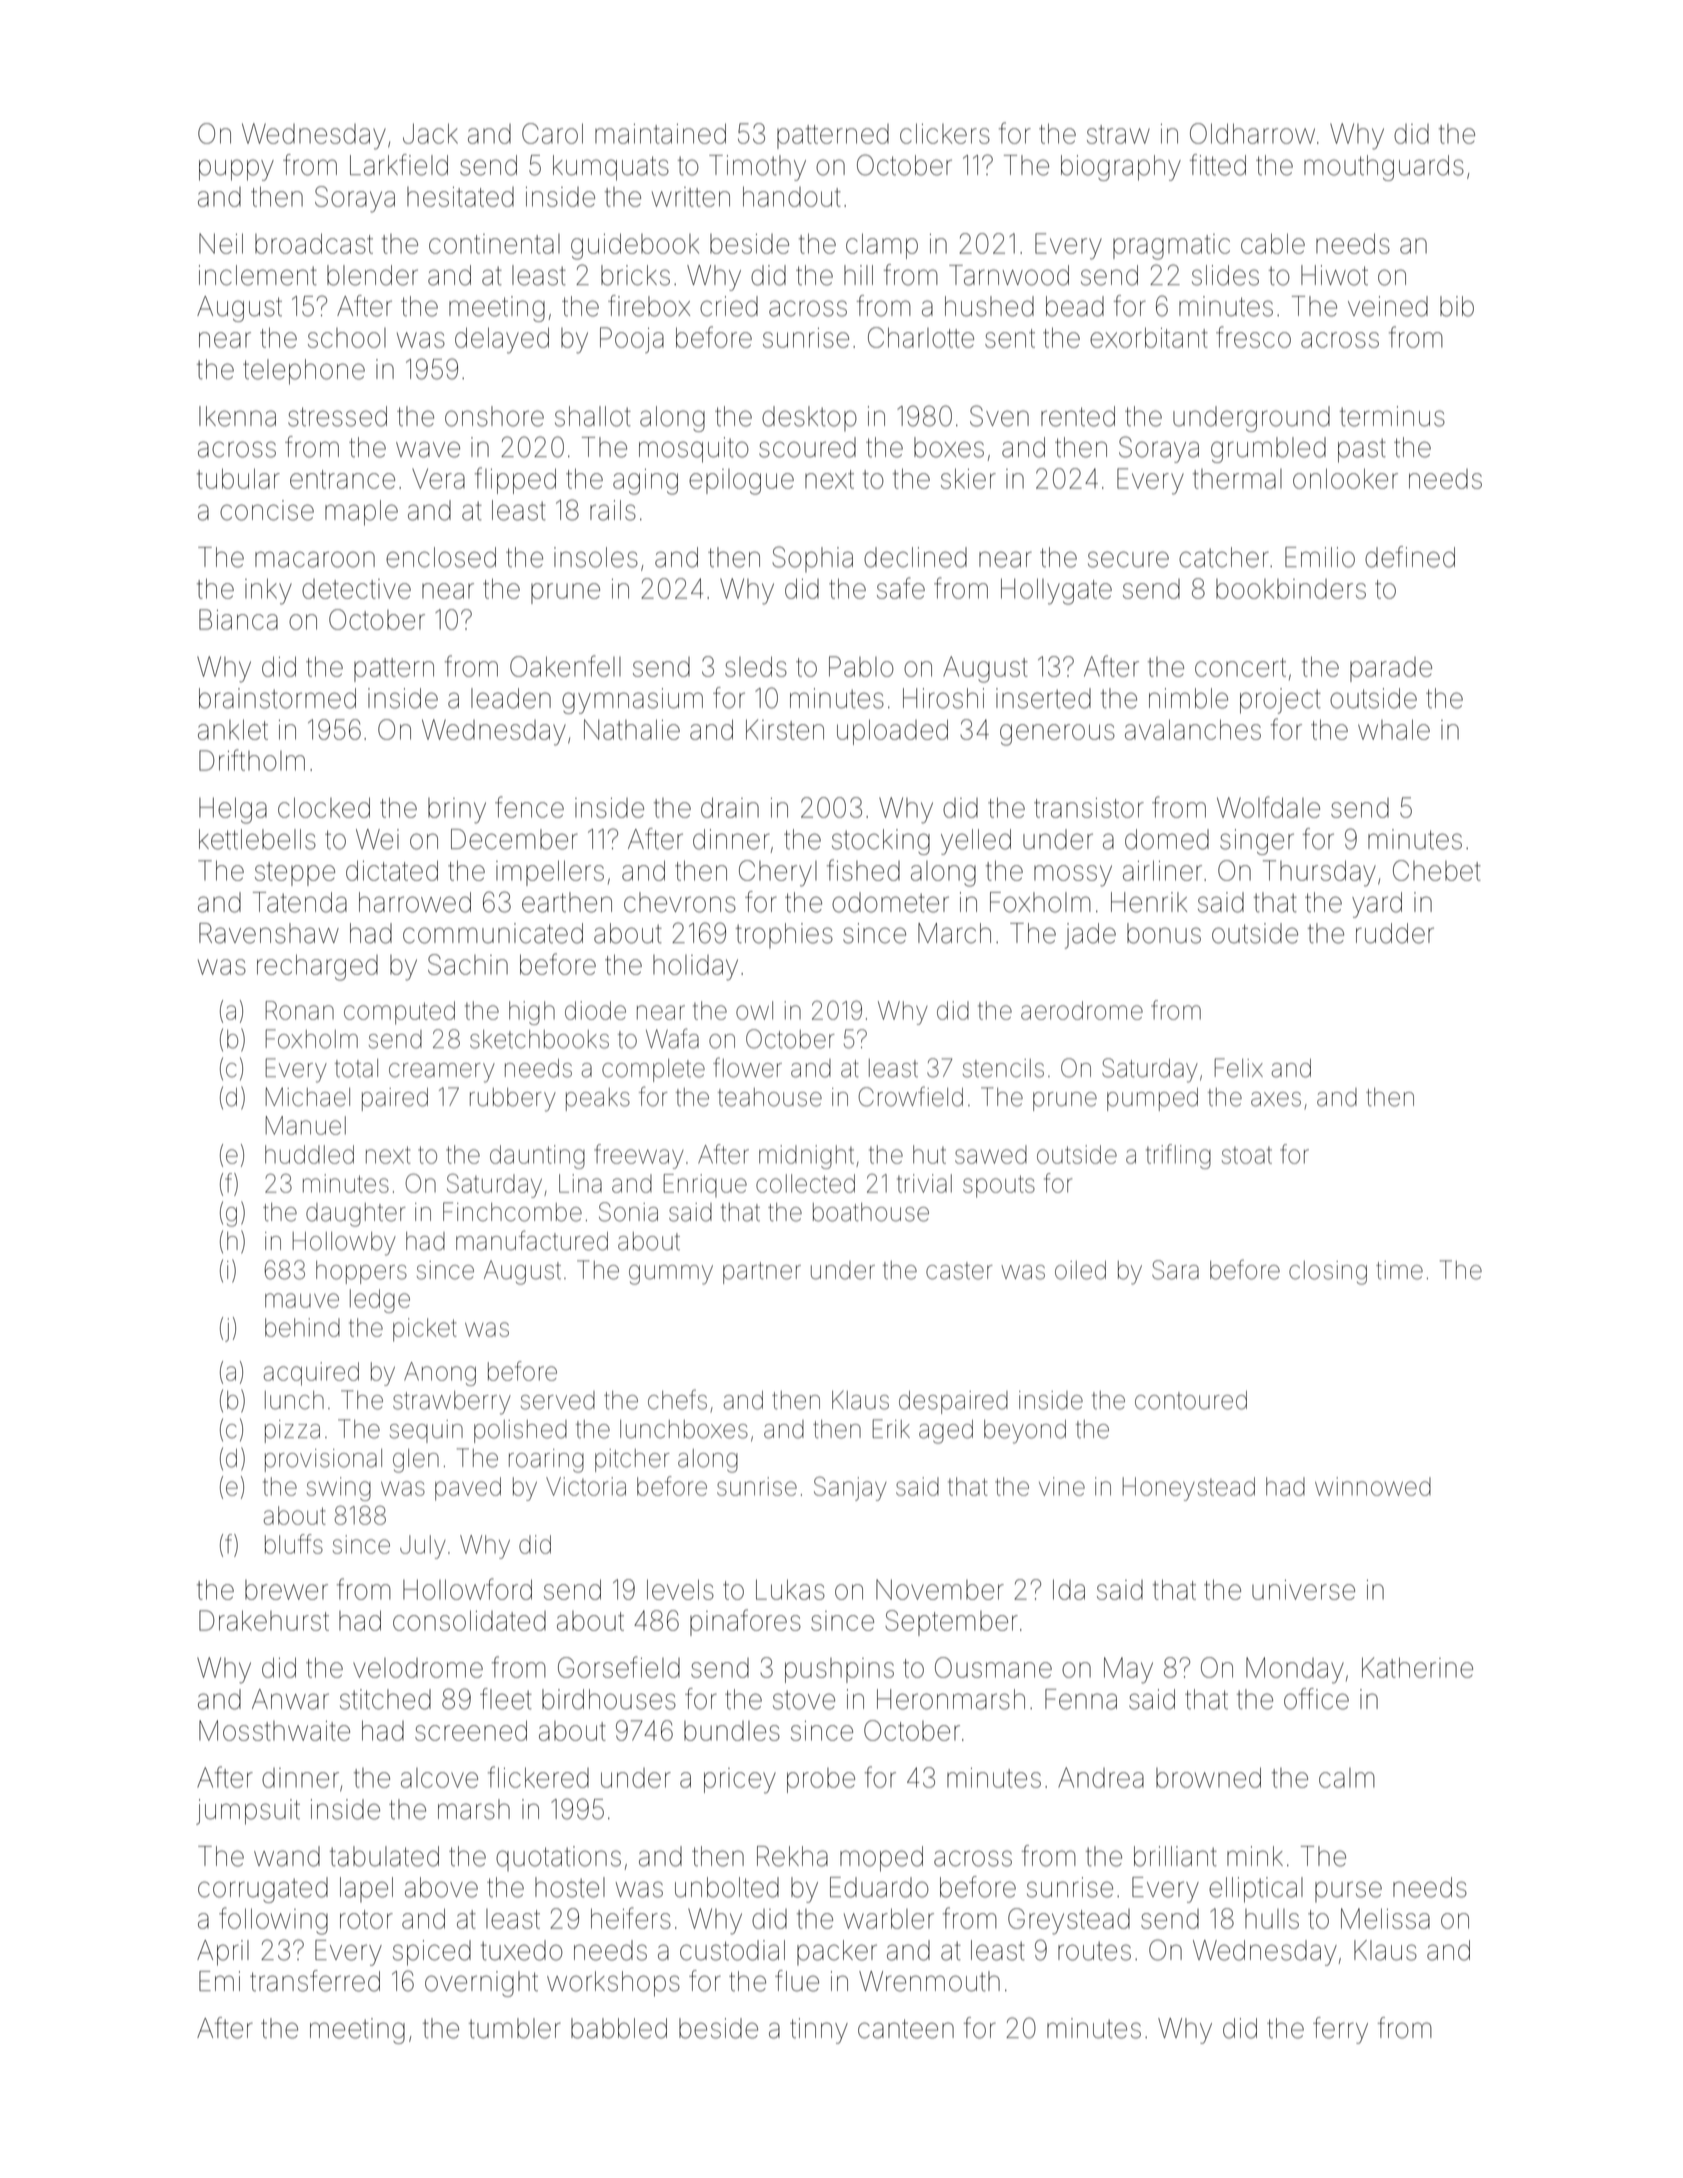  I want to click on rudder, so click(1395, 933).
